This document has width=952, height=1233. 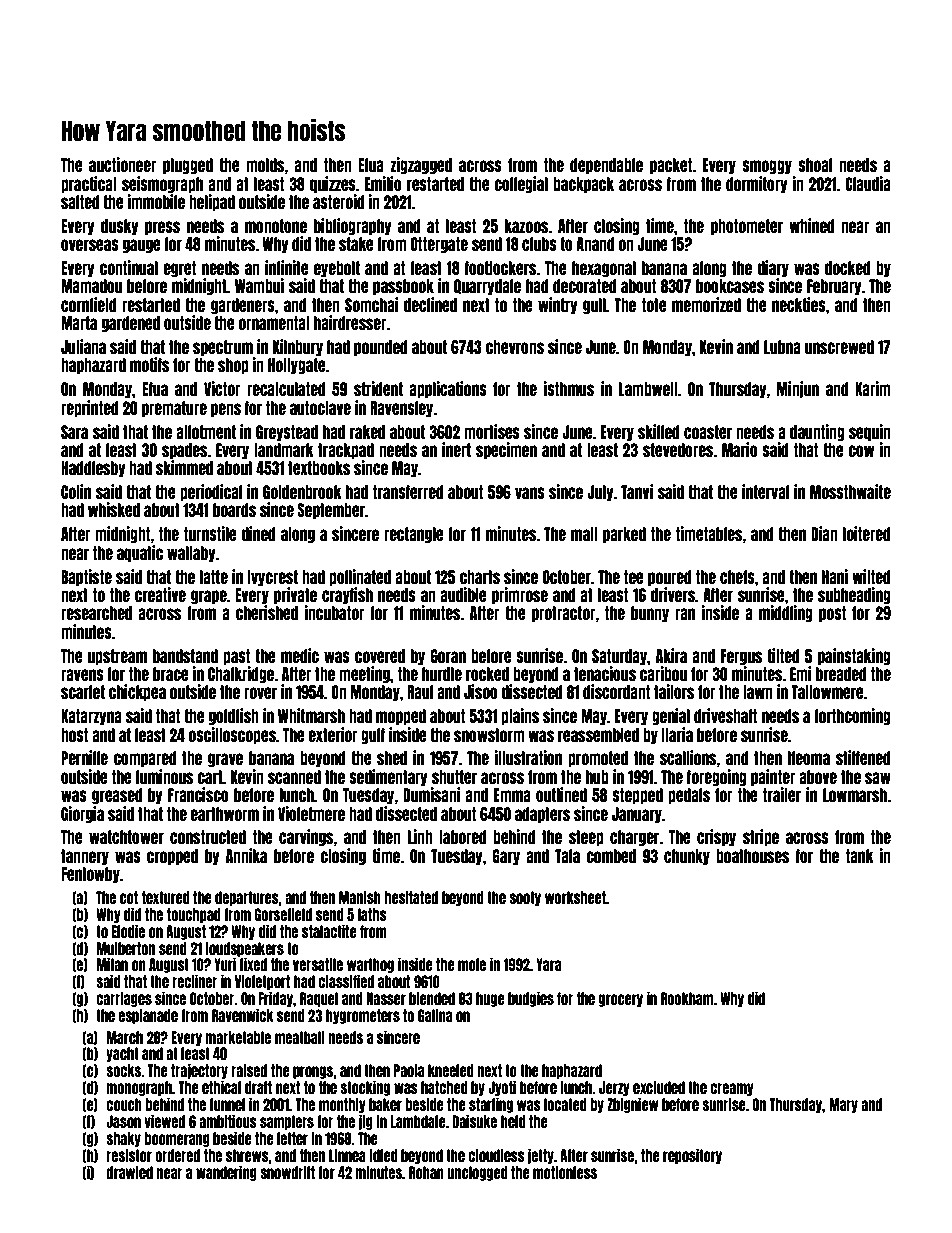 What do you see at coordinates (363, 1016) in the document?
I see `hygrometers` at bounding box center [363, 1016].
